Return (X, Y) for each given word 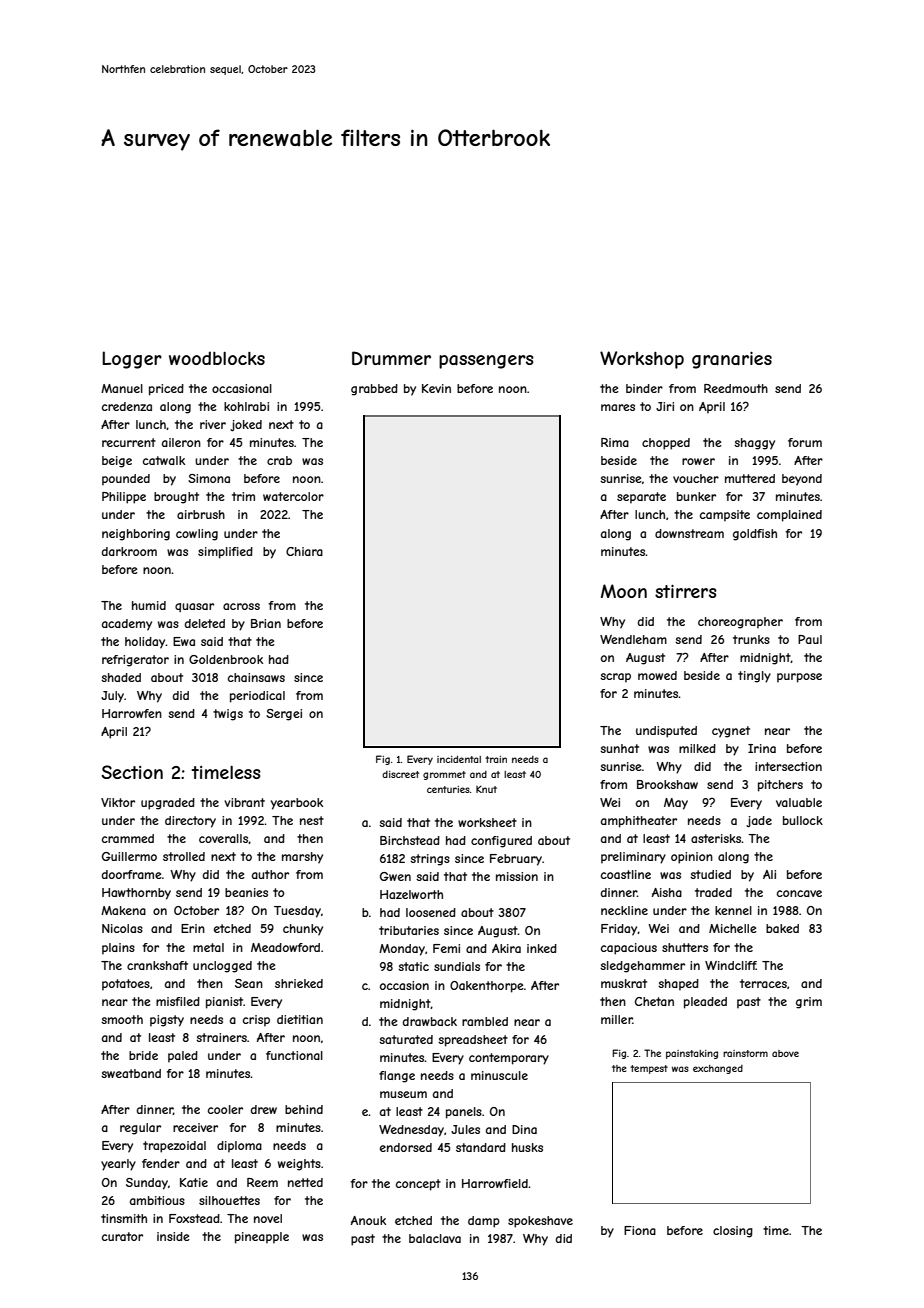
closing (733, 1232)
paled (183, 1057)
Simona (209, 478)
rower (698, 461)
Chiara (304, 551)
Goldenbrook (226, 659)
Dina (524, 1129)
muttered (750, 478)
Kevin (436, 388)
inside (173, 1236)
